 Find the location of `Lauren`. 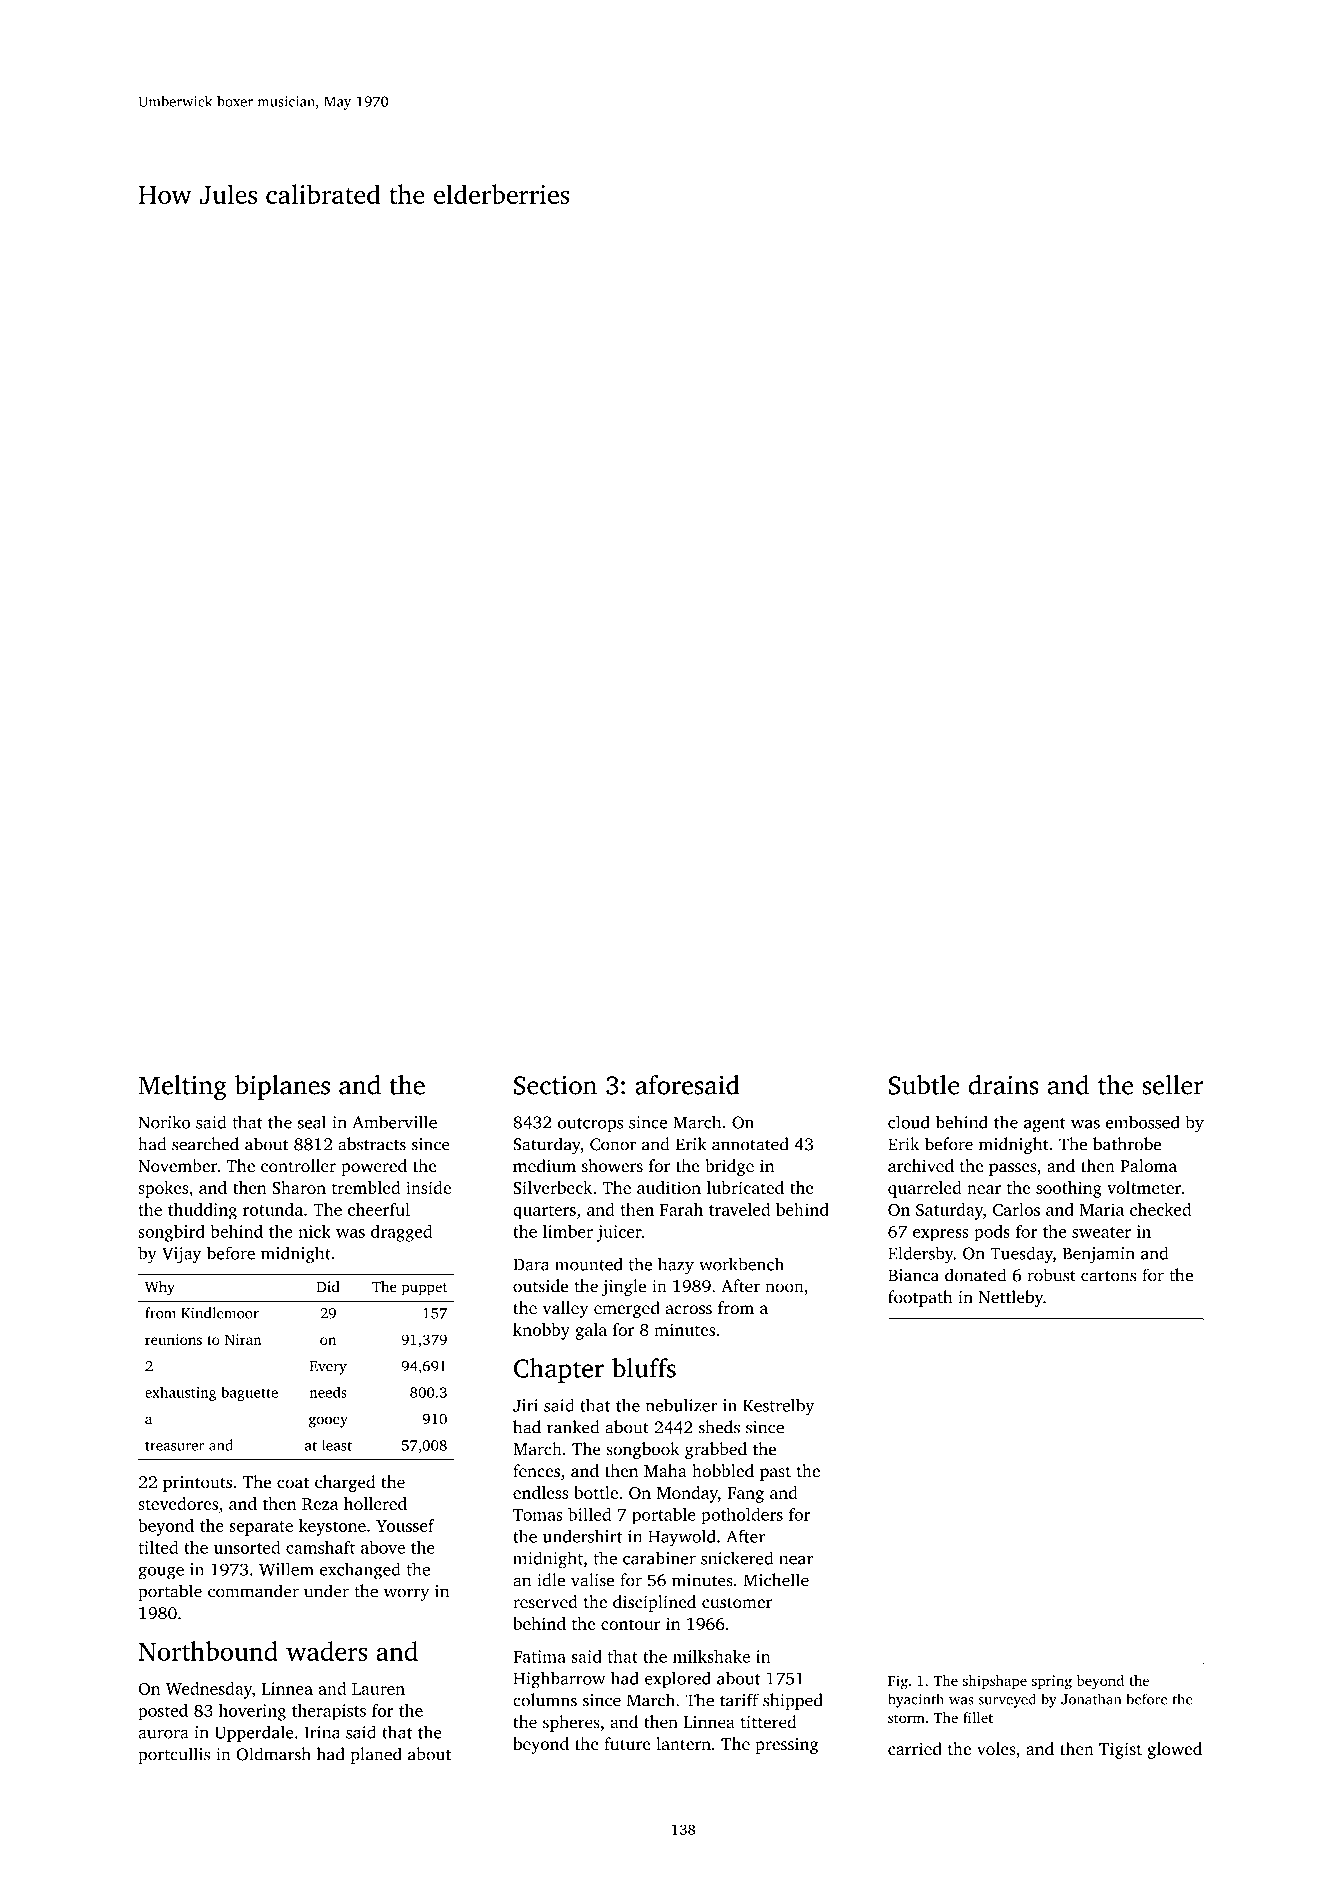

Lauren is located at coordinates (378, 1689).
